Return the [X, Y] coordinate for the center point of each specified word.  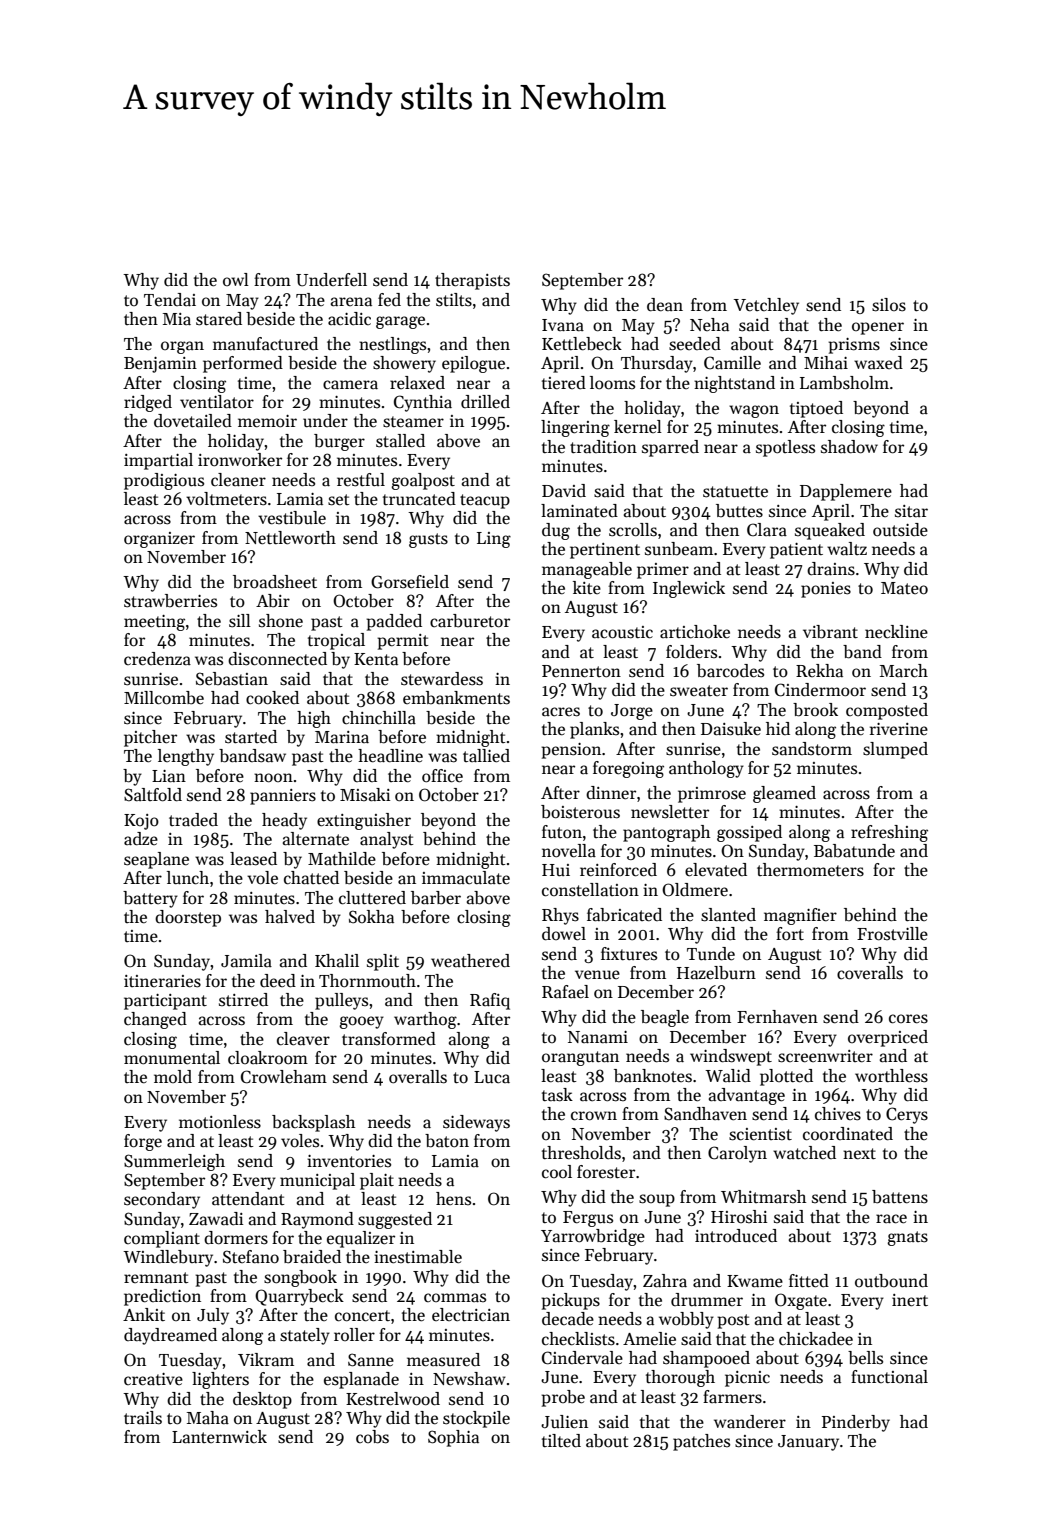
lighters [220, 1380]
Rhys [560, 916]
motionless [220, 1122]
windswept [731, 1057]
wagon [754, 411]
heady [284, 821]
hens [453, 1198]
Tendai [170, 300]
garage [400, 322]
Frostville [892, 934]
